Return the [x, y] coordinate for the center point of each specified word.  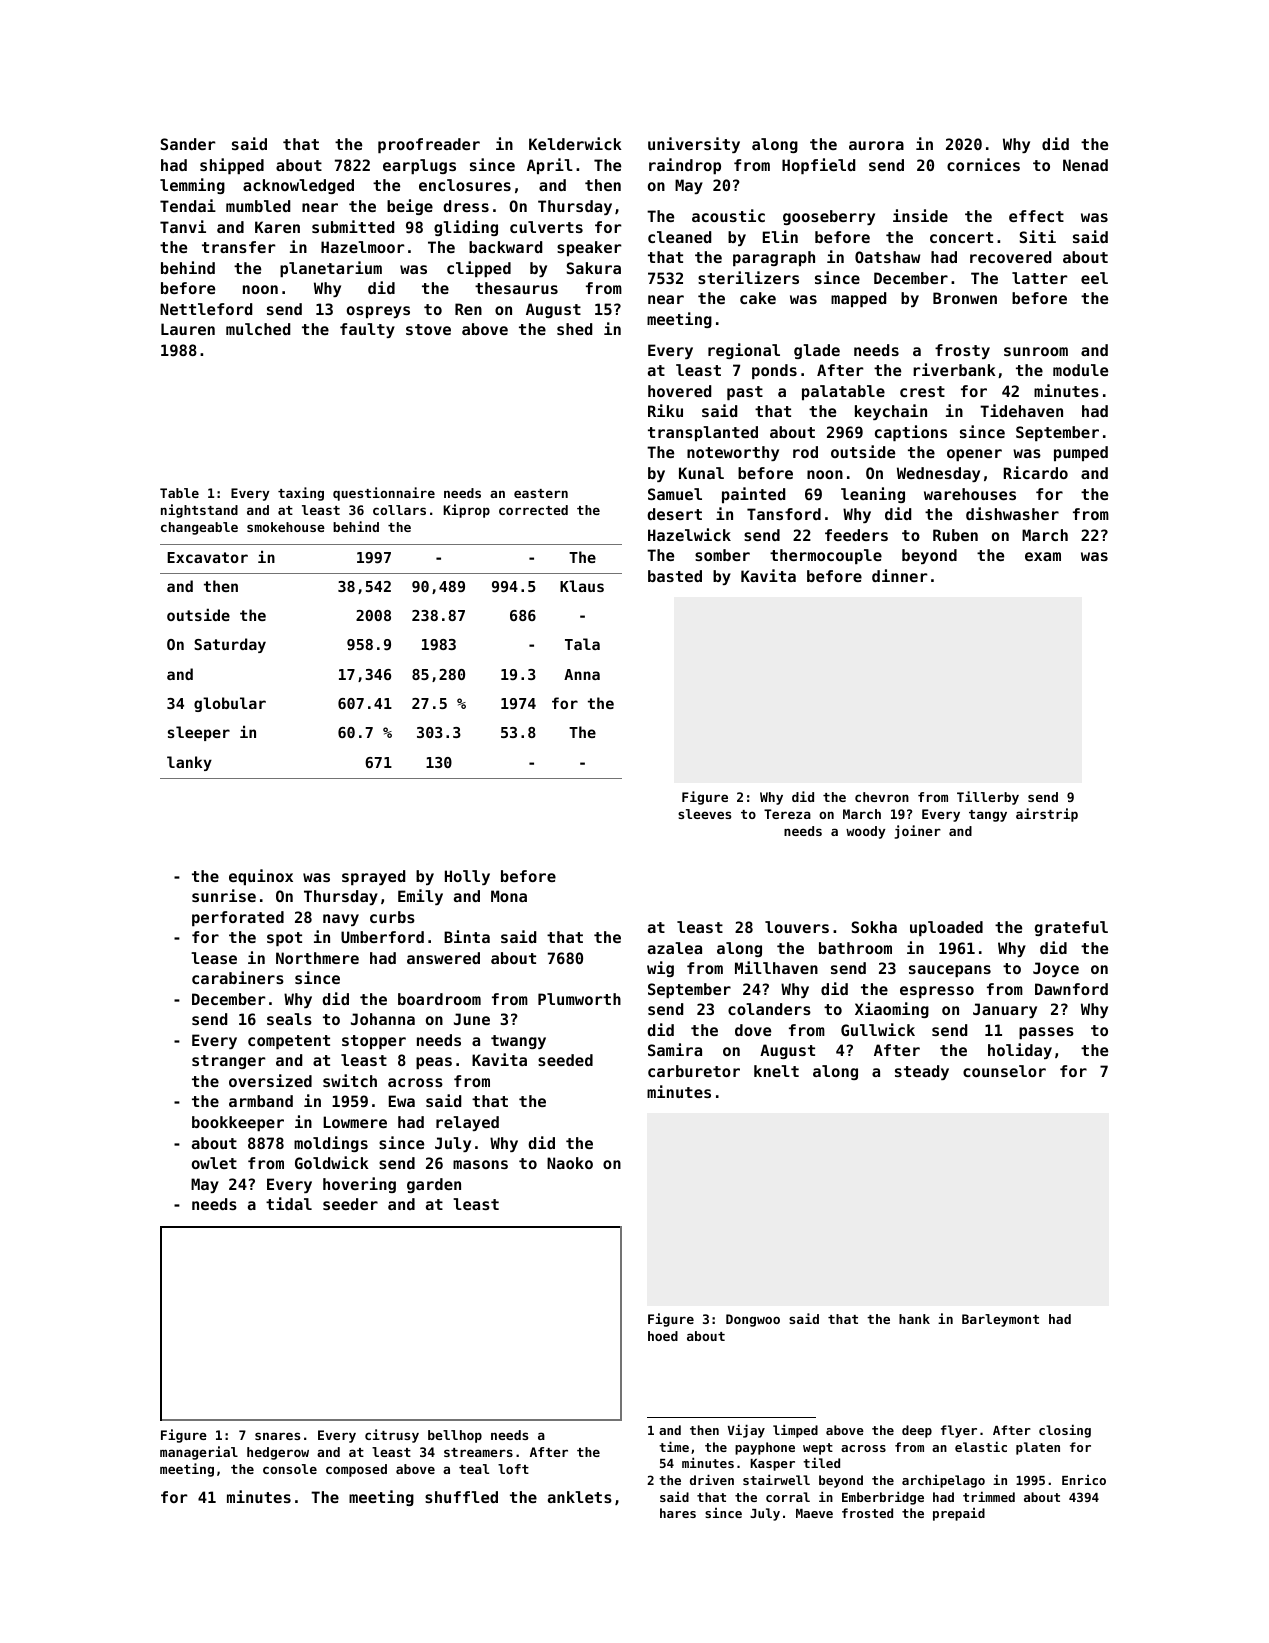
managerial [199, 1453]
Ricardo [1036, 472]
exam [1043, 556]
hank [914, 1319]
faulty [367, 330]
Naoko [570, 1163]
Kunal [701, 473]
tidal [289, 1203]
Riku [665, 410]
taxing [301, 494]
